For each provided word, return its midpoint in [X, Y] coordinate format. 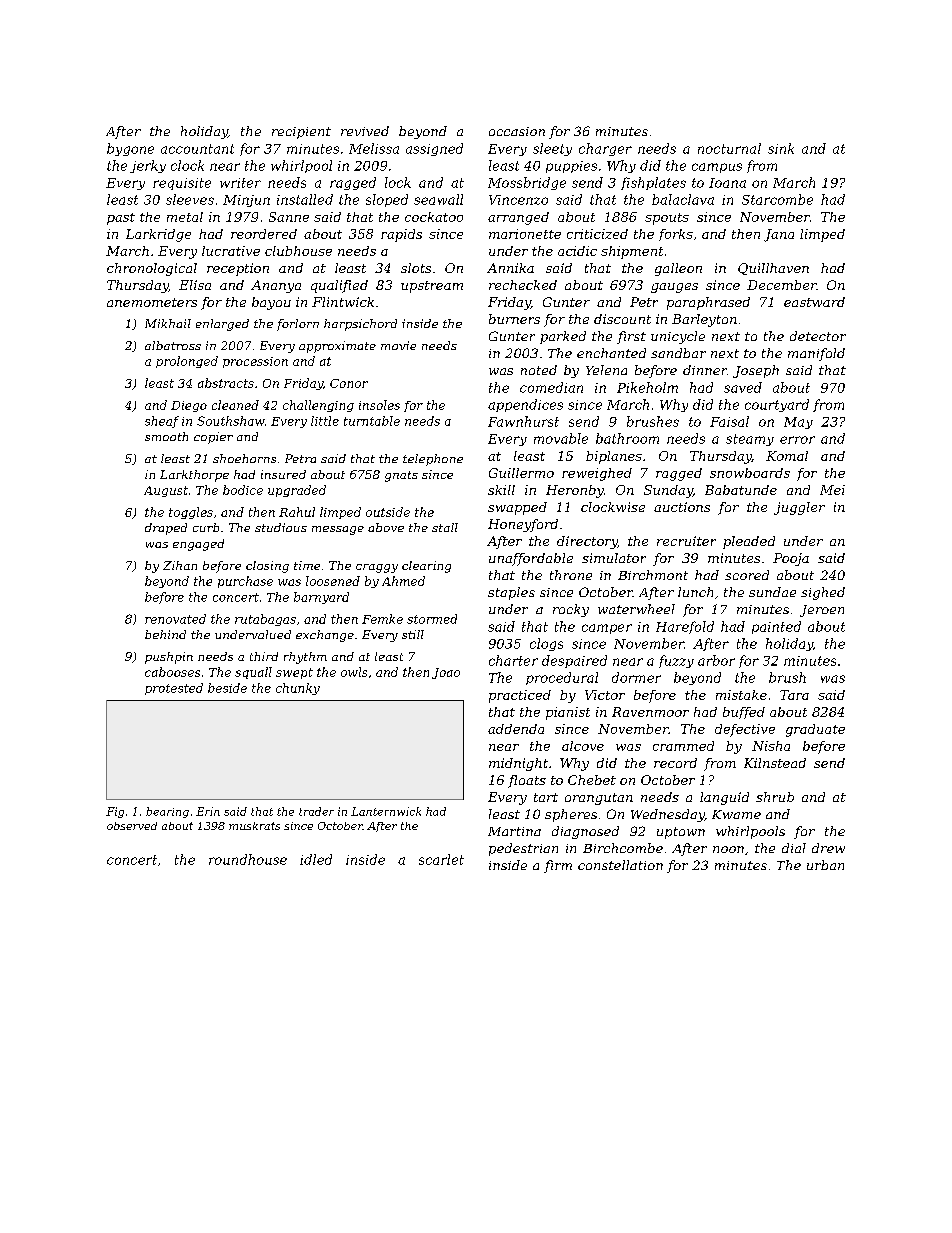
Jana [779, 235]
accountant [197, 149]
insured [283, 474]
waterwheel [636, 609]
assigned [434, 149]
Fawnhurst [523, 421]
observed [132, 826]
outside [388, 512]
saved [743, 387]
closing [267, 567]
